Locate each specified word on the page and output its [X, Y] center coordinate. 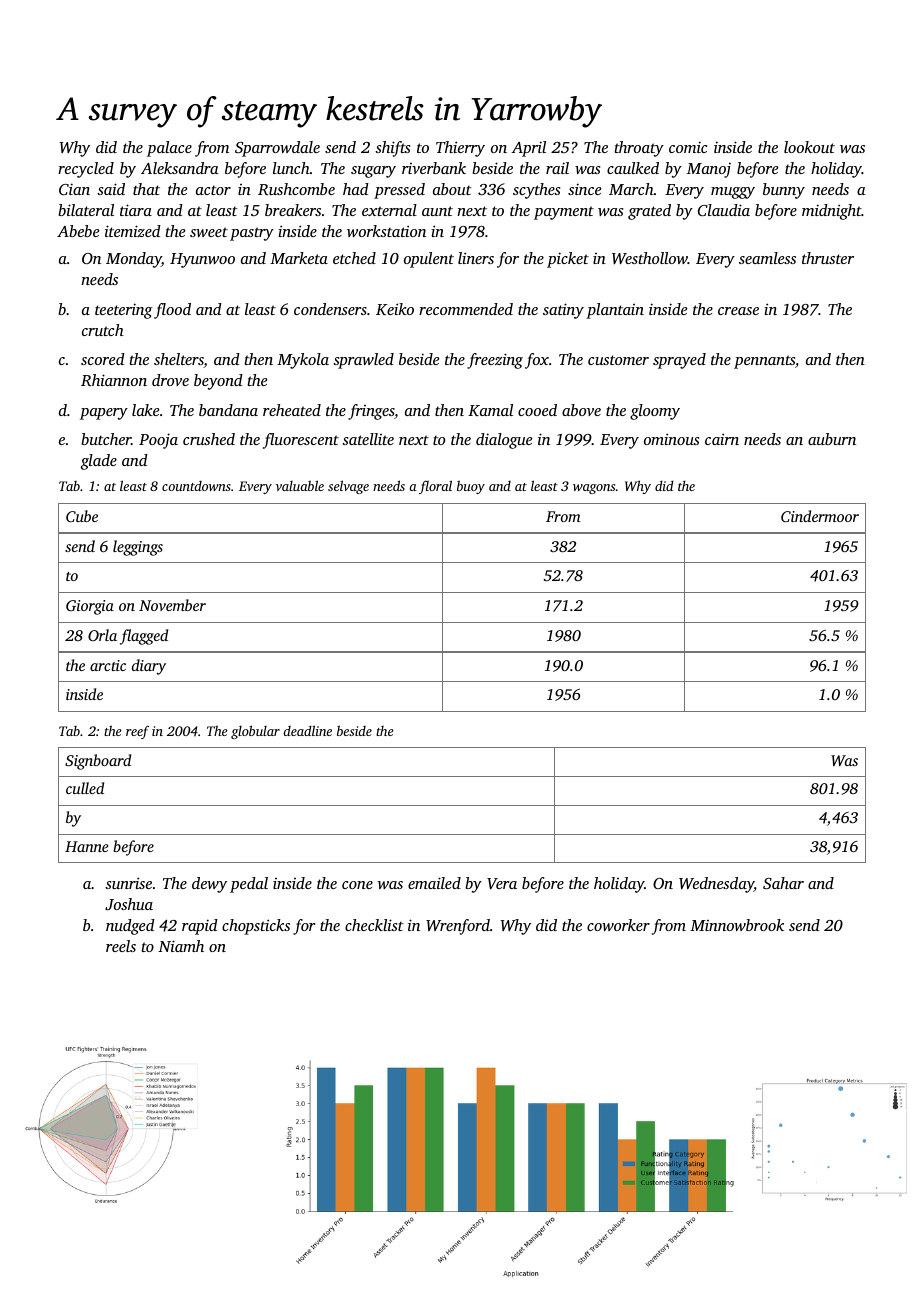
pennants [764, 362]
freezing [495, 361]
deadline [307, 730]
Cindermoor [820, 516]
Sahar [783, 883]
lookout [809, 147]
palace [169, 149]
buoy [471, 487]
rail [557, 168]
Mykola [303, 361]
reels [121, 946]
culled [85, 788]
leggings [138, 548]
